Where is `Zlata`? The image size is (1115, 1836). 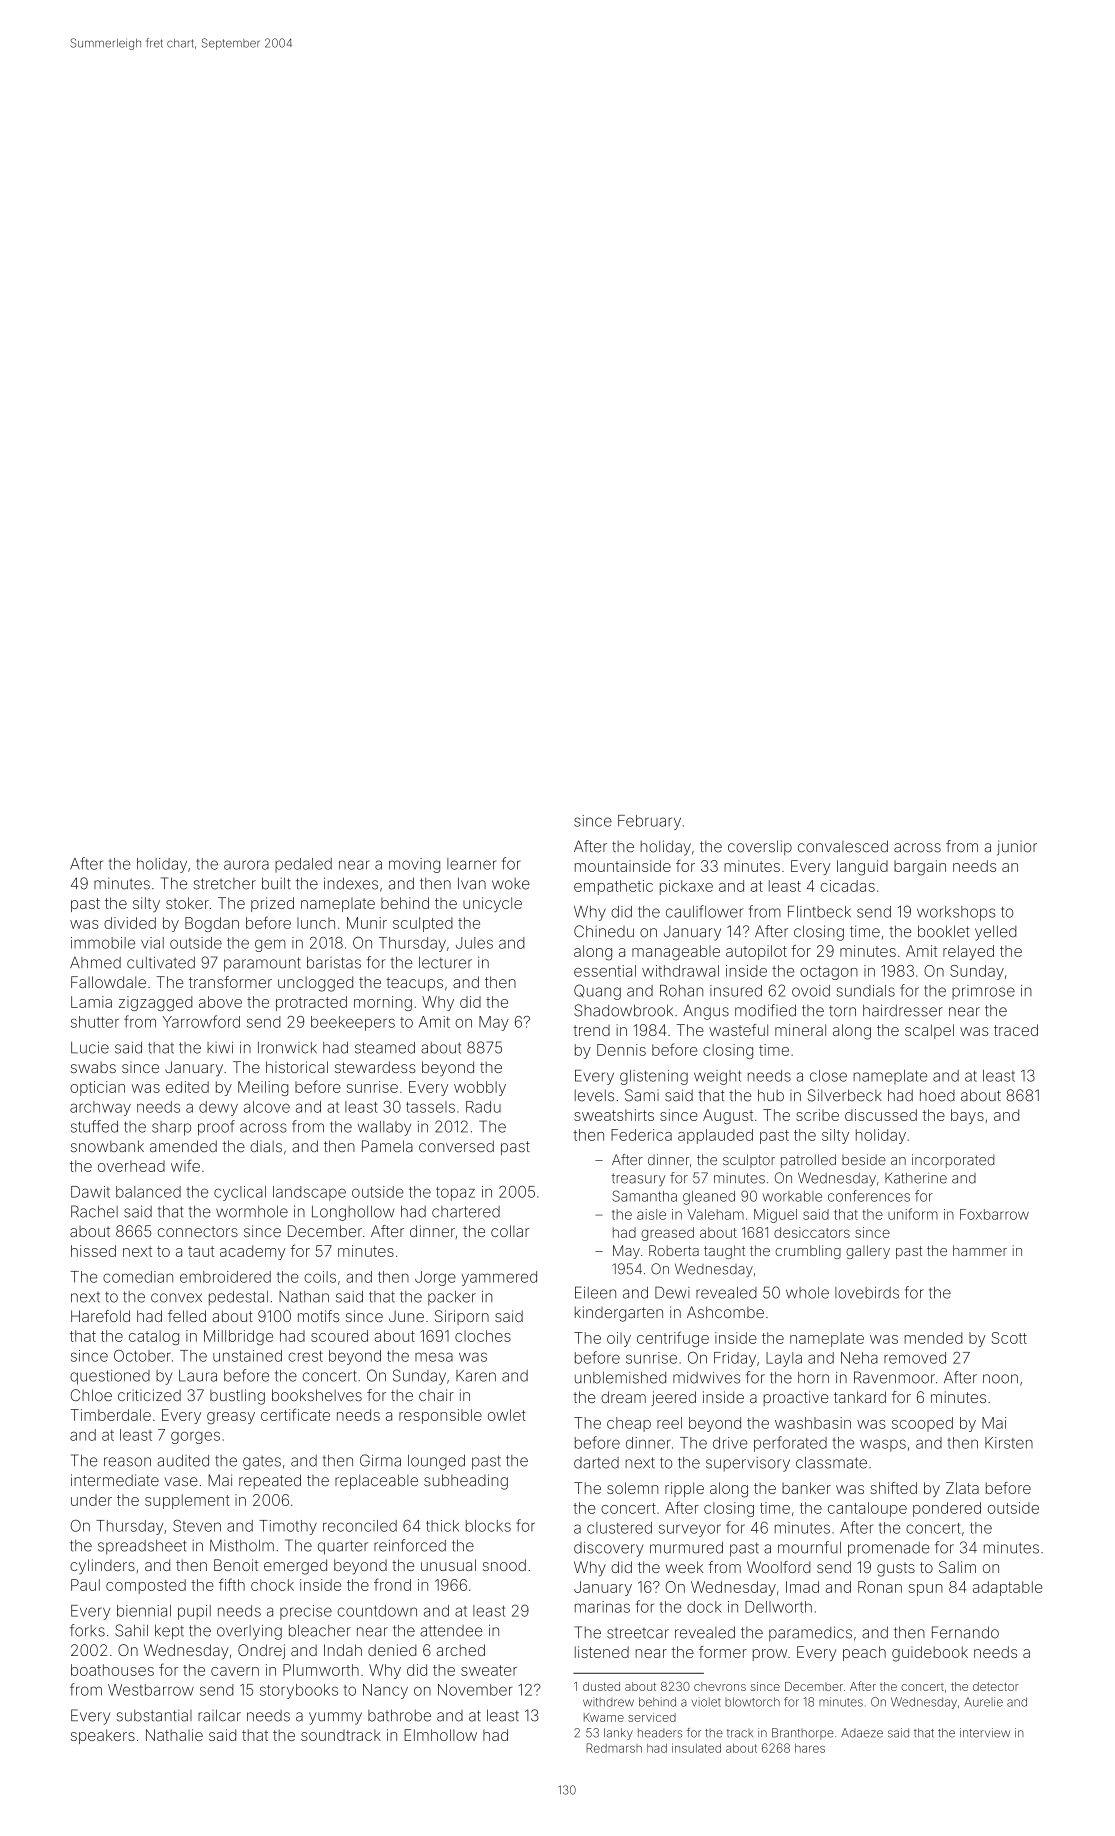 Zlata is located at coordinates (962, 1488).
